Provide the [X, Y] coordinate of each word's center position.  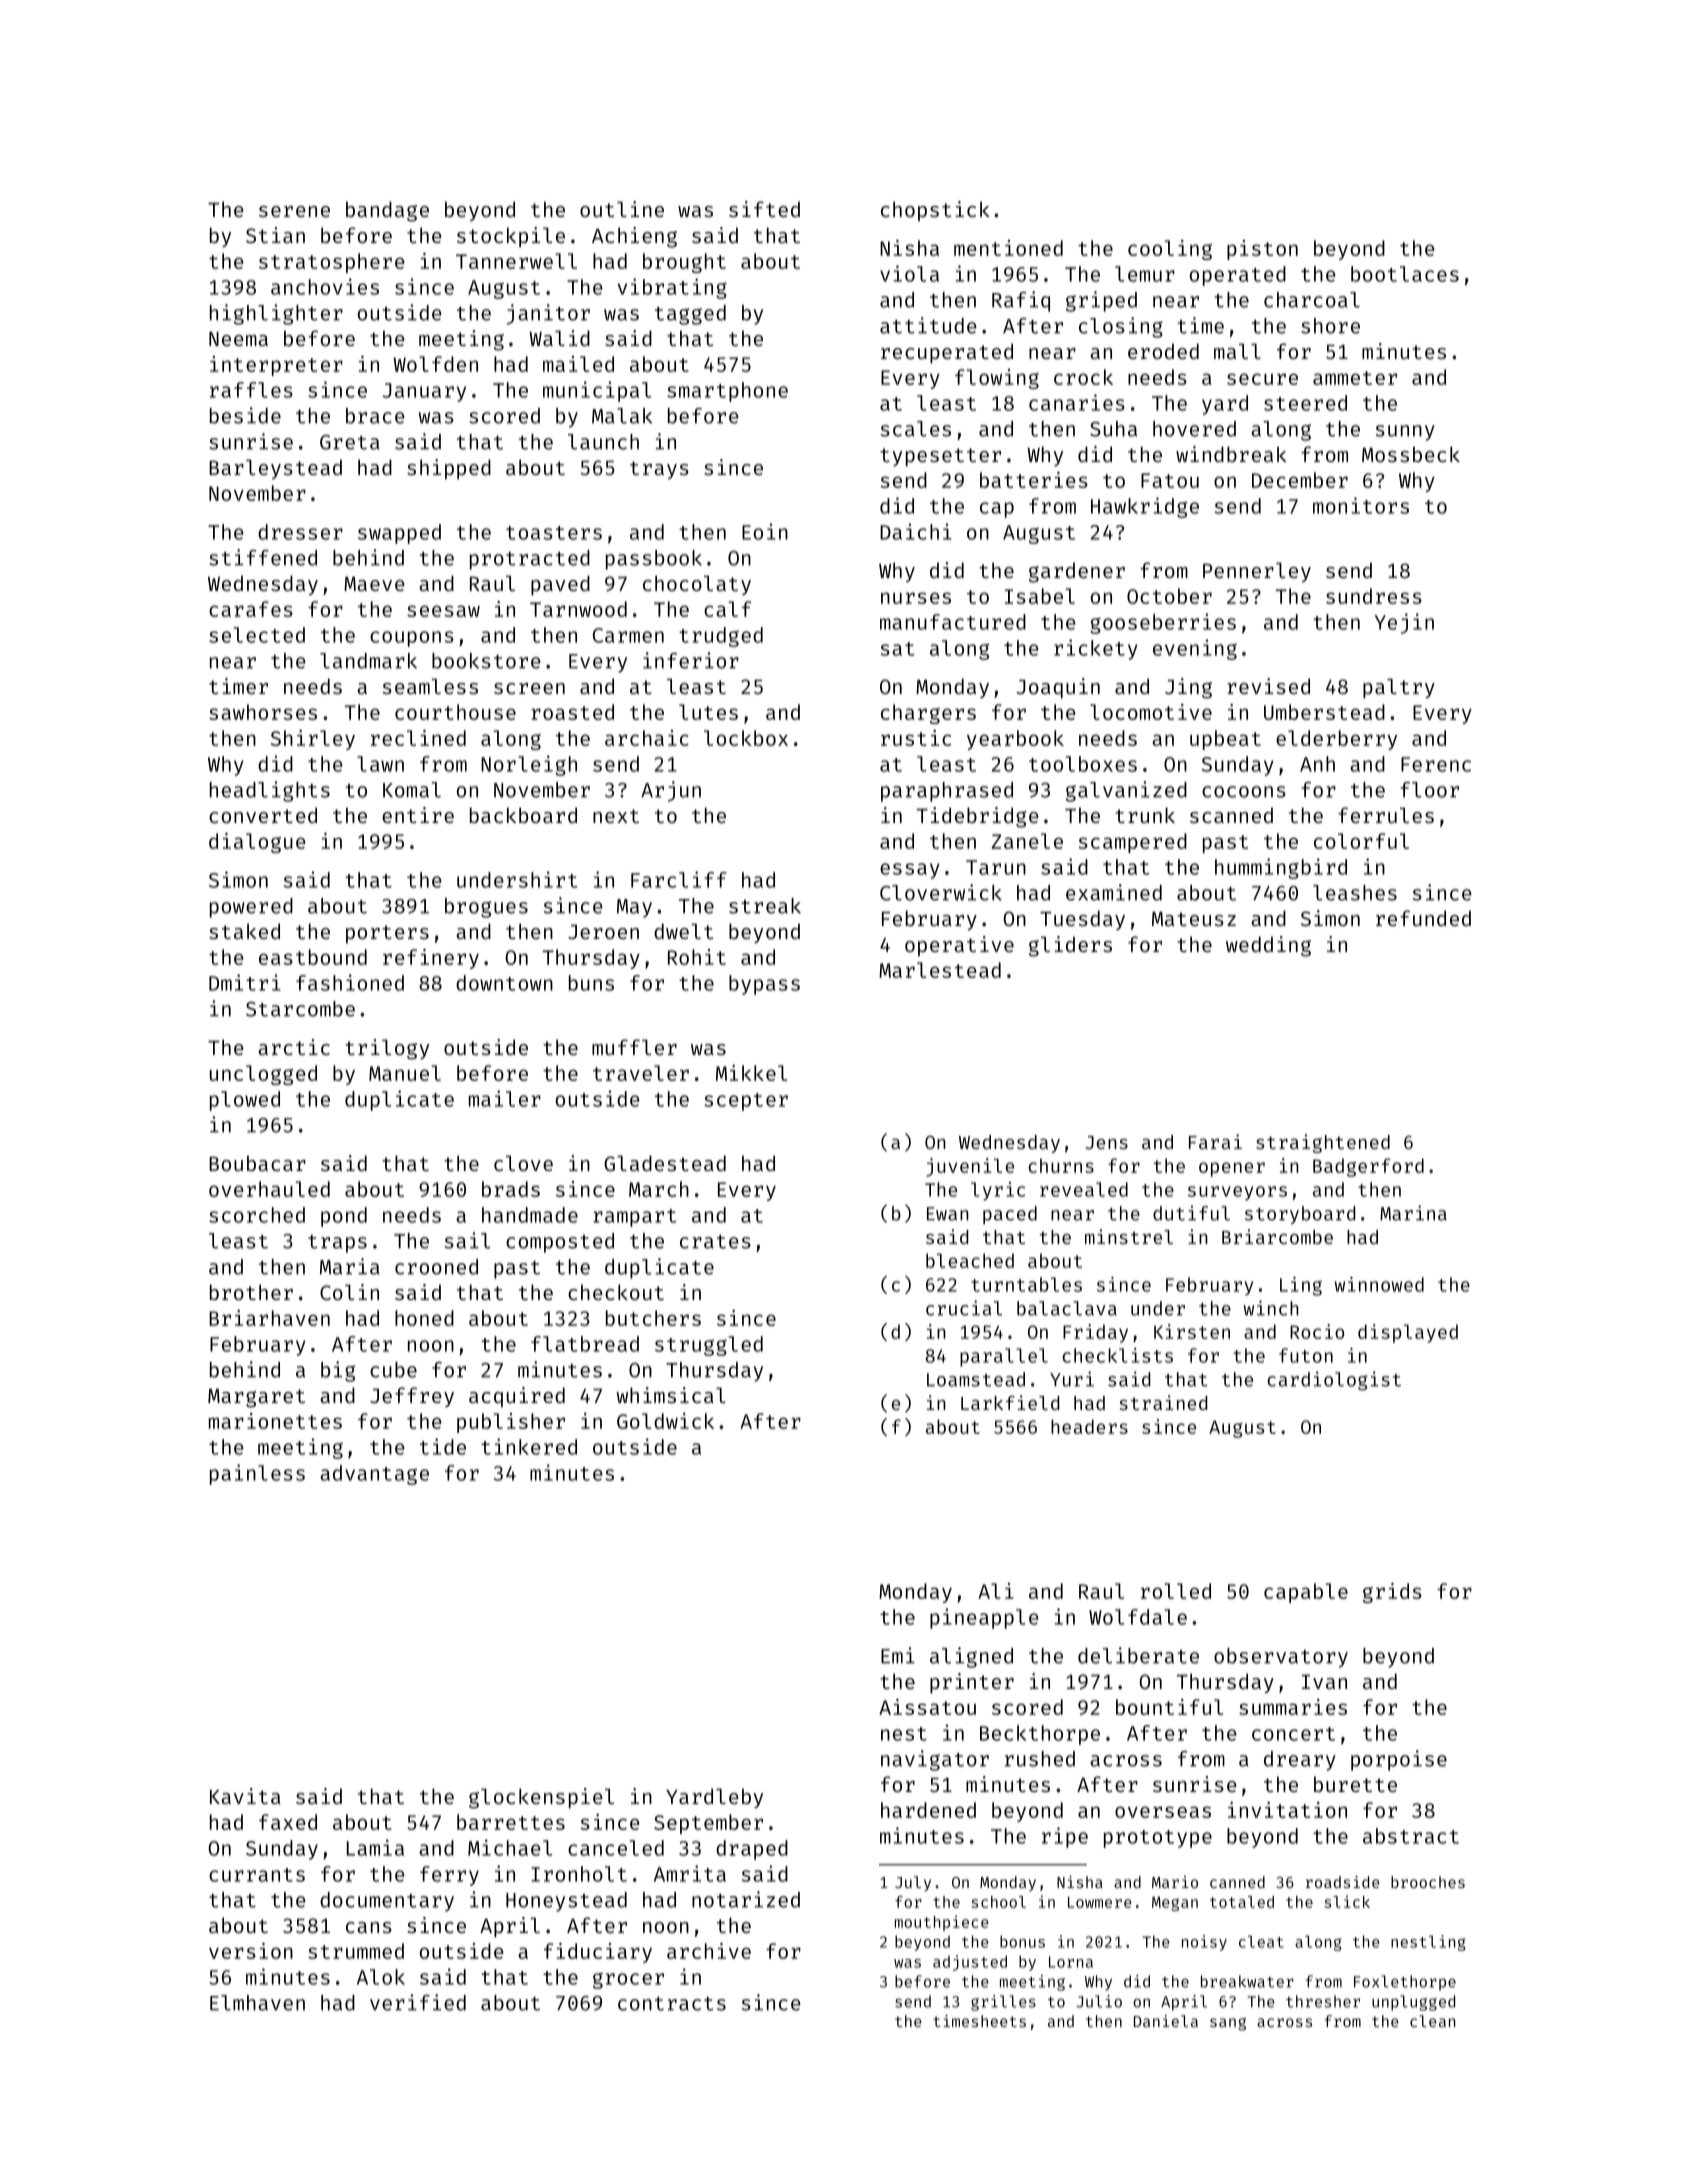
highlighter [276, 314]
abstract [1411, 1836]
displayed [1408, 1333]
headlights [270, 791]
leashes [1355, 893]
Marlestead [940, 970]
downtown [504, 983]
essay [910, 871]
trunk [1145, 815]
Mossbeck [1411, 454]
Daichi [916, 531]
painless [257, 1474]
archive [709, 1951]
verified [418, 2002]
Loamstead [976, 1379]
